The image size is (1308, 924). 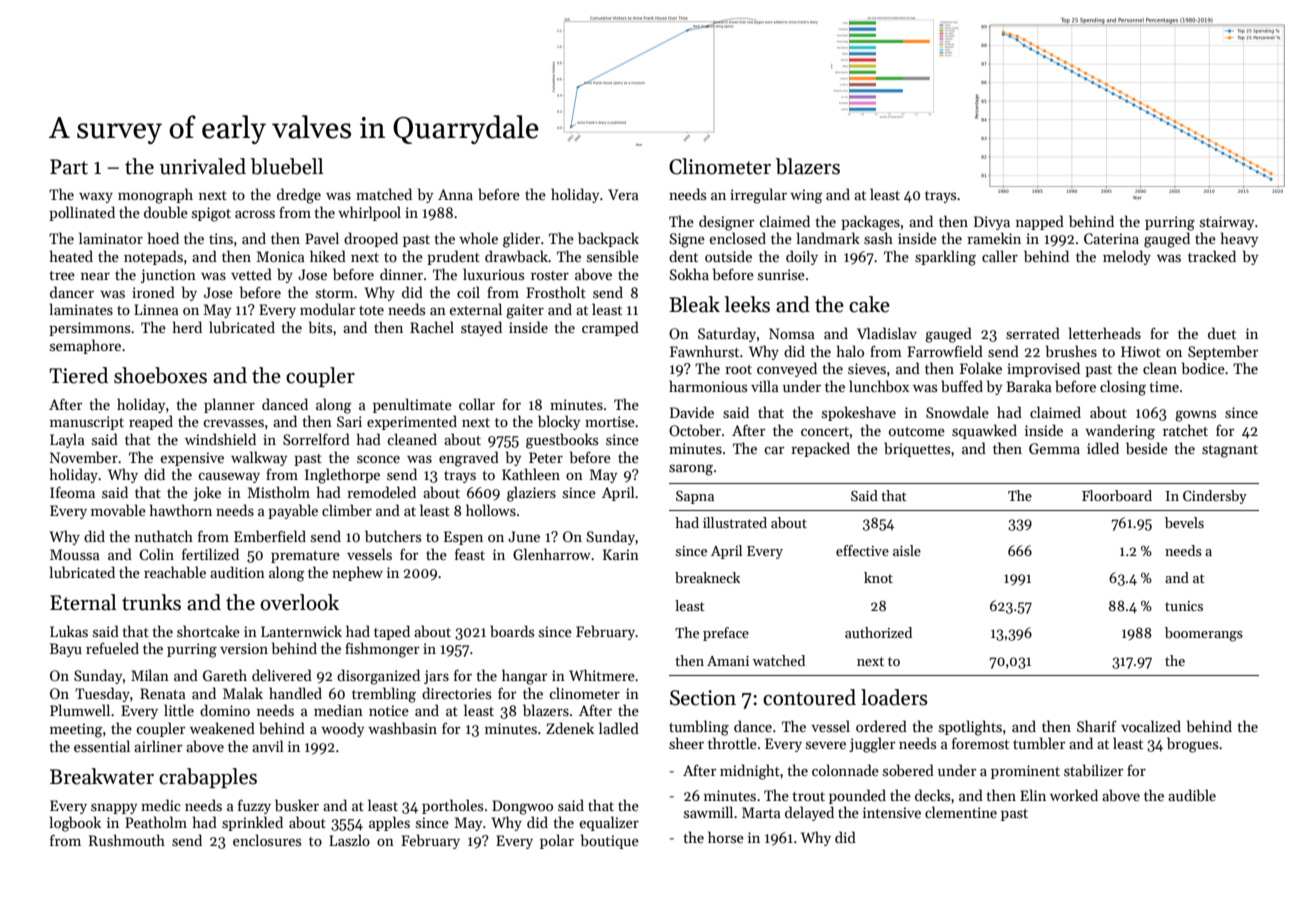 What do you see at coordinates (1227, 223) in the image?
I see `stairway` at bounding box center [1227, 223].
